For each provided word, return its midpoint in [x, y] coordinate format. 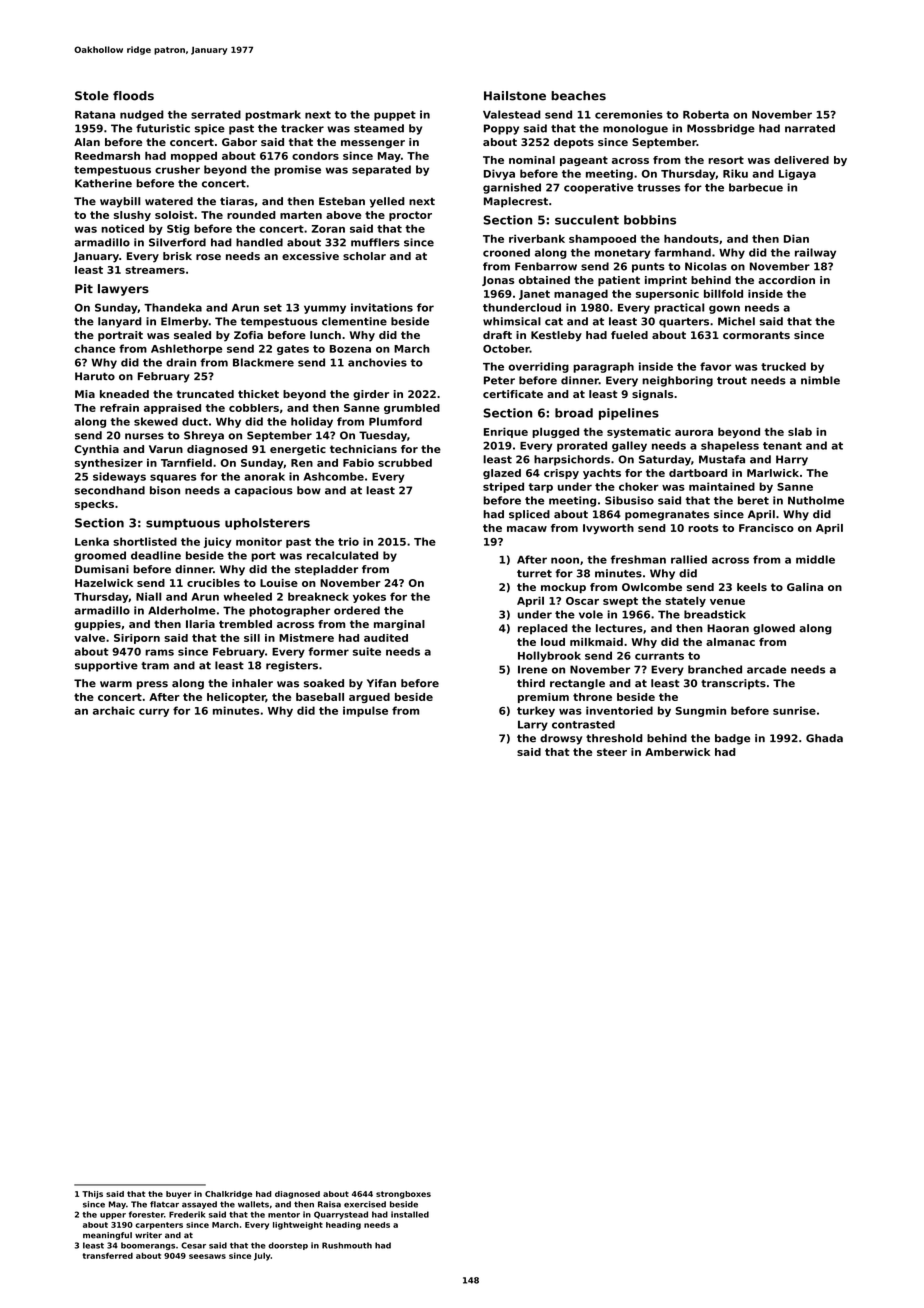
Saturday [665, 460]
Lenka [92, 541]
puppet [395, 116]
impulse [365, 711]
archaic [114, 710]
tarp [541, 488]
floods [133, 96]
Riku [735, 173]
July [262, 1257]
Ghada [824, 738]
